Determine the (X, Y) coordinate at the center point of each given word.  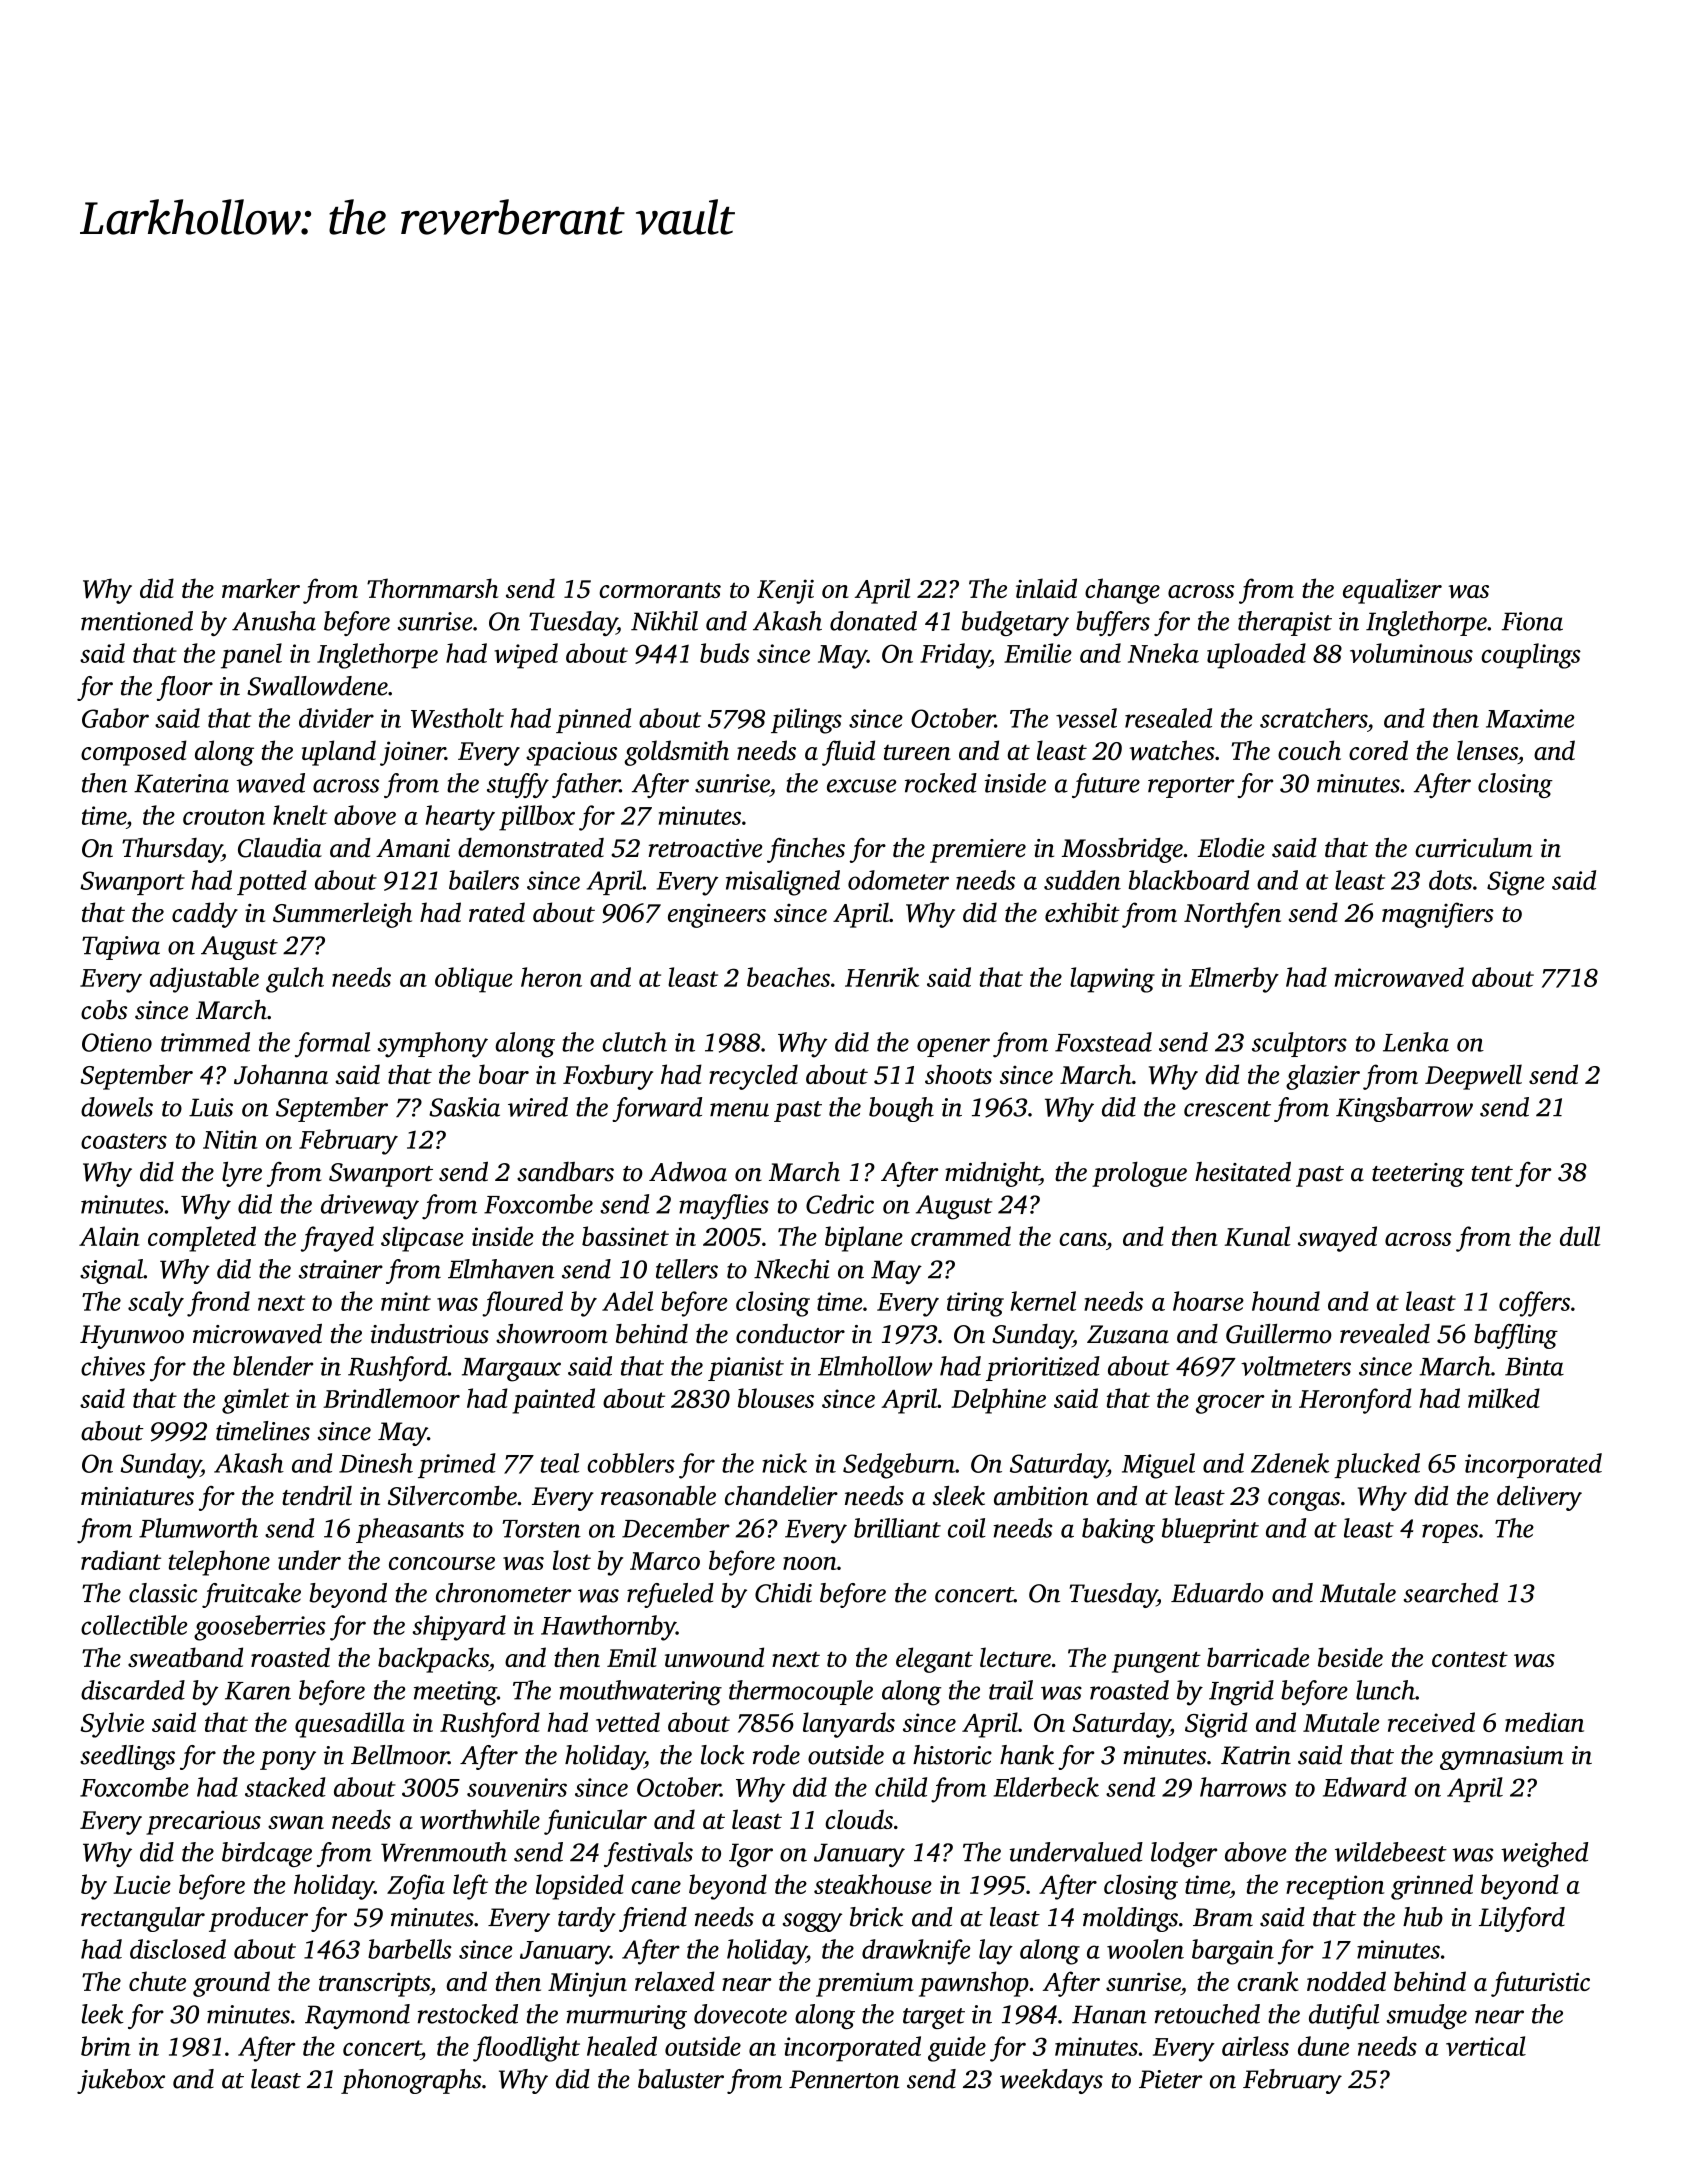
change (1122, 591)
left (470, 1887)
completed (202, 1239)
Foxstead (1103, 1042)
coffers (1534, 1304)
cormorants (660, 590)
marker (261, 588)
